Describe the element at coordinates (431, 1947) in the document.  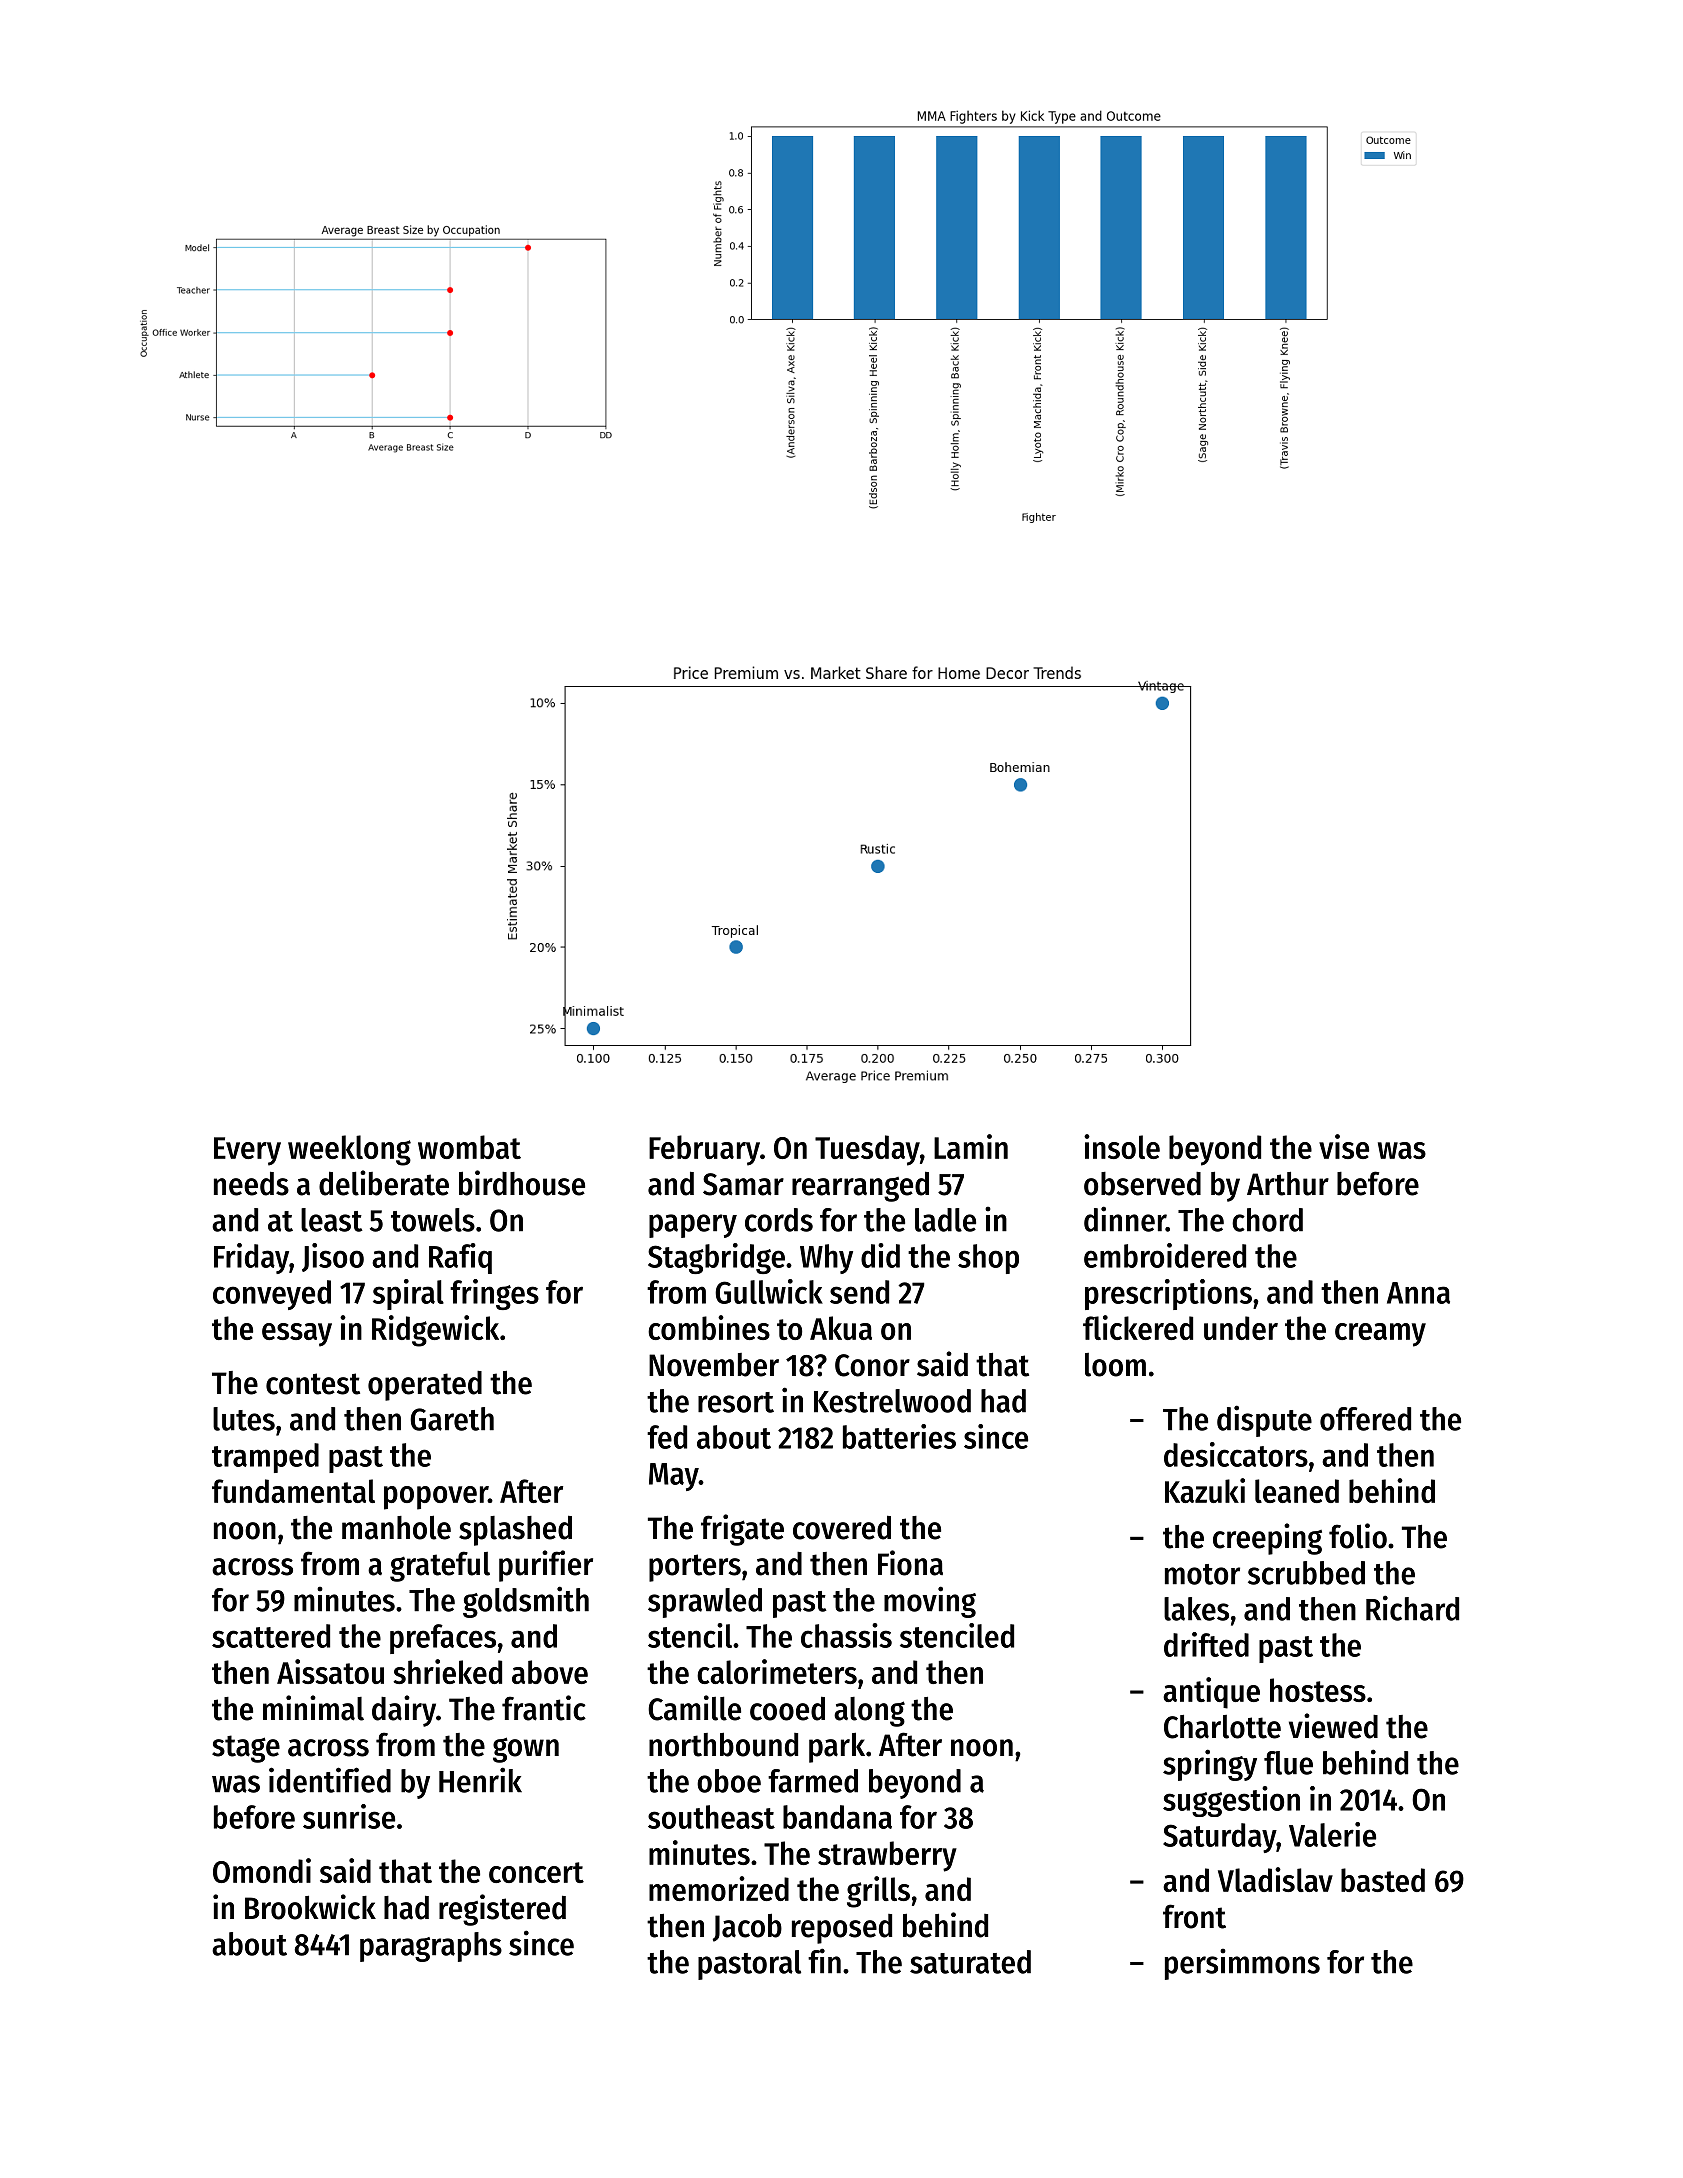
I see `paragraphs` at that location.
